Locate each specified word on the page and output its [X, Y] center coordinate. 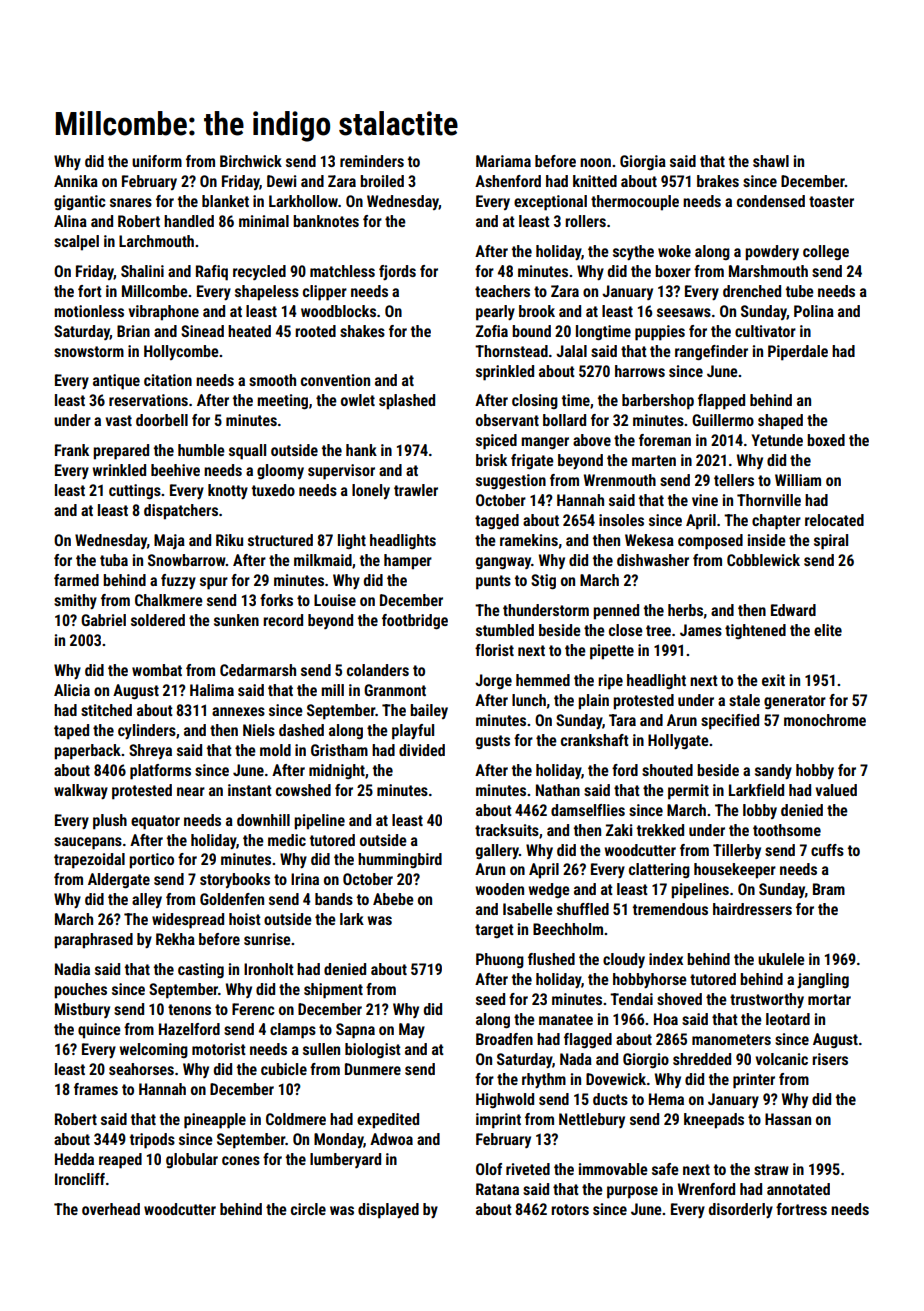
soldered [158, 620]
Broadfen [504, 1039]
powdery [772, 253]
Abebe [393, 899]
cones [241, 1160]
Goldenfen [232, 899]
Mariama [503, 161]
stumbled [505, 630]
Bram [829, 889]
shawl [771, 161]
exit [773, 680]
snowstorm [89, 351]
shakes [362, 331]
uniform [157, 161]
